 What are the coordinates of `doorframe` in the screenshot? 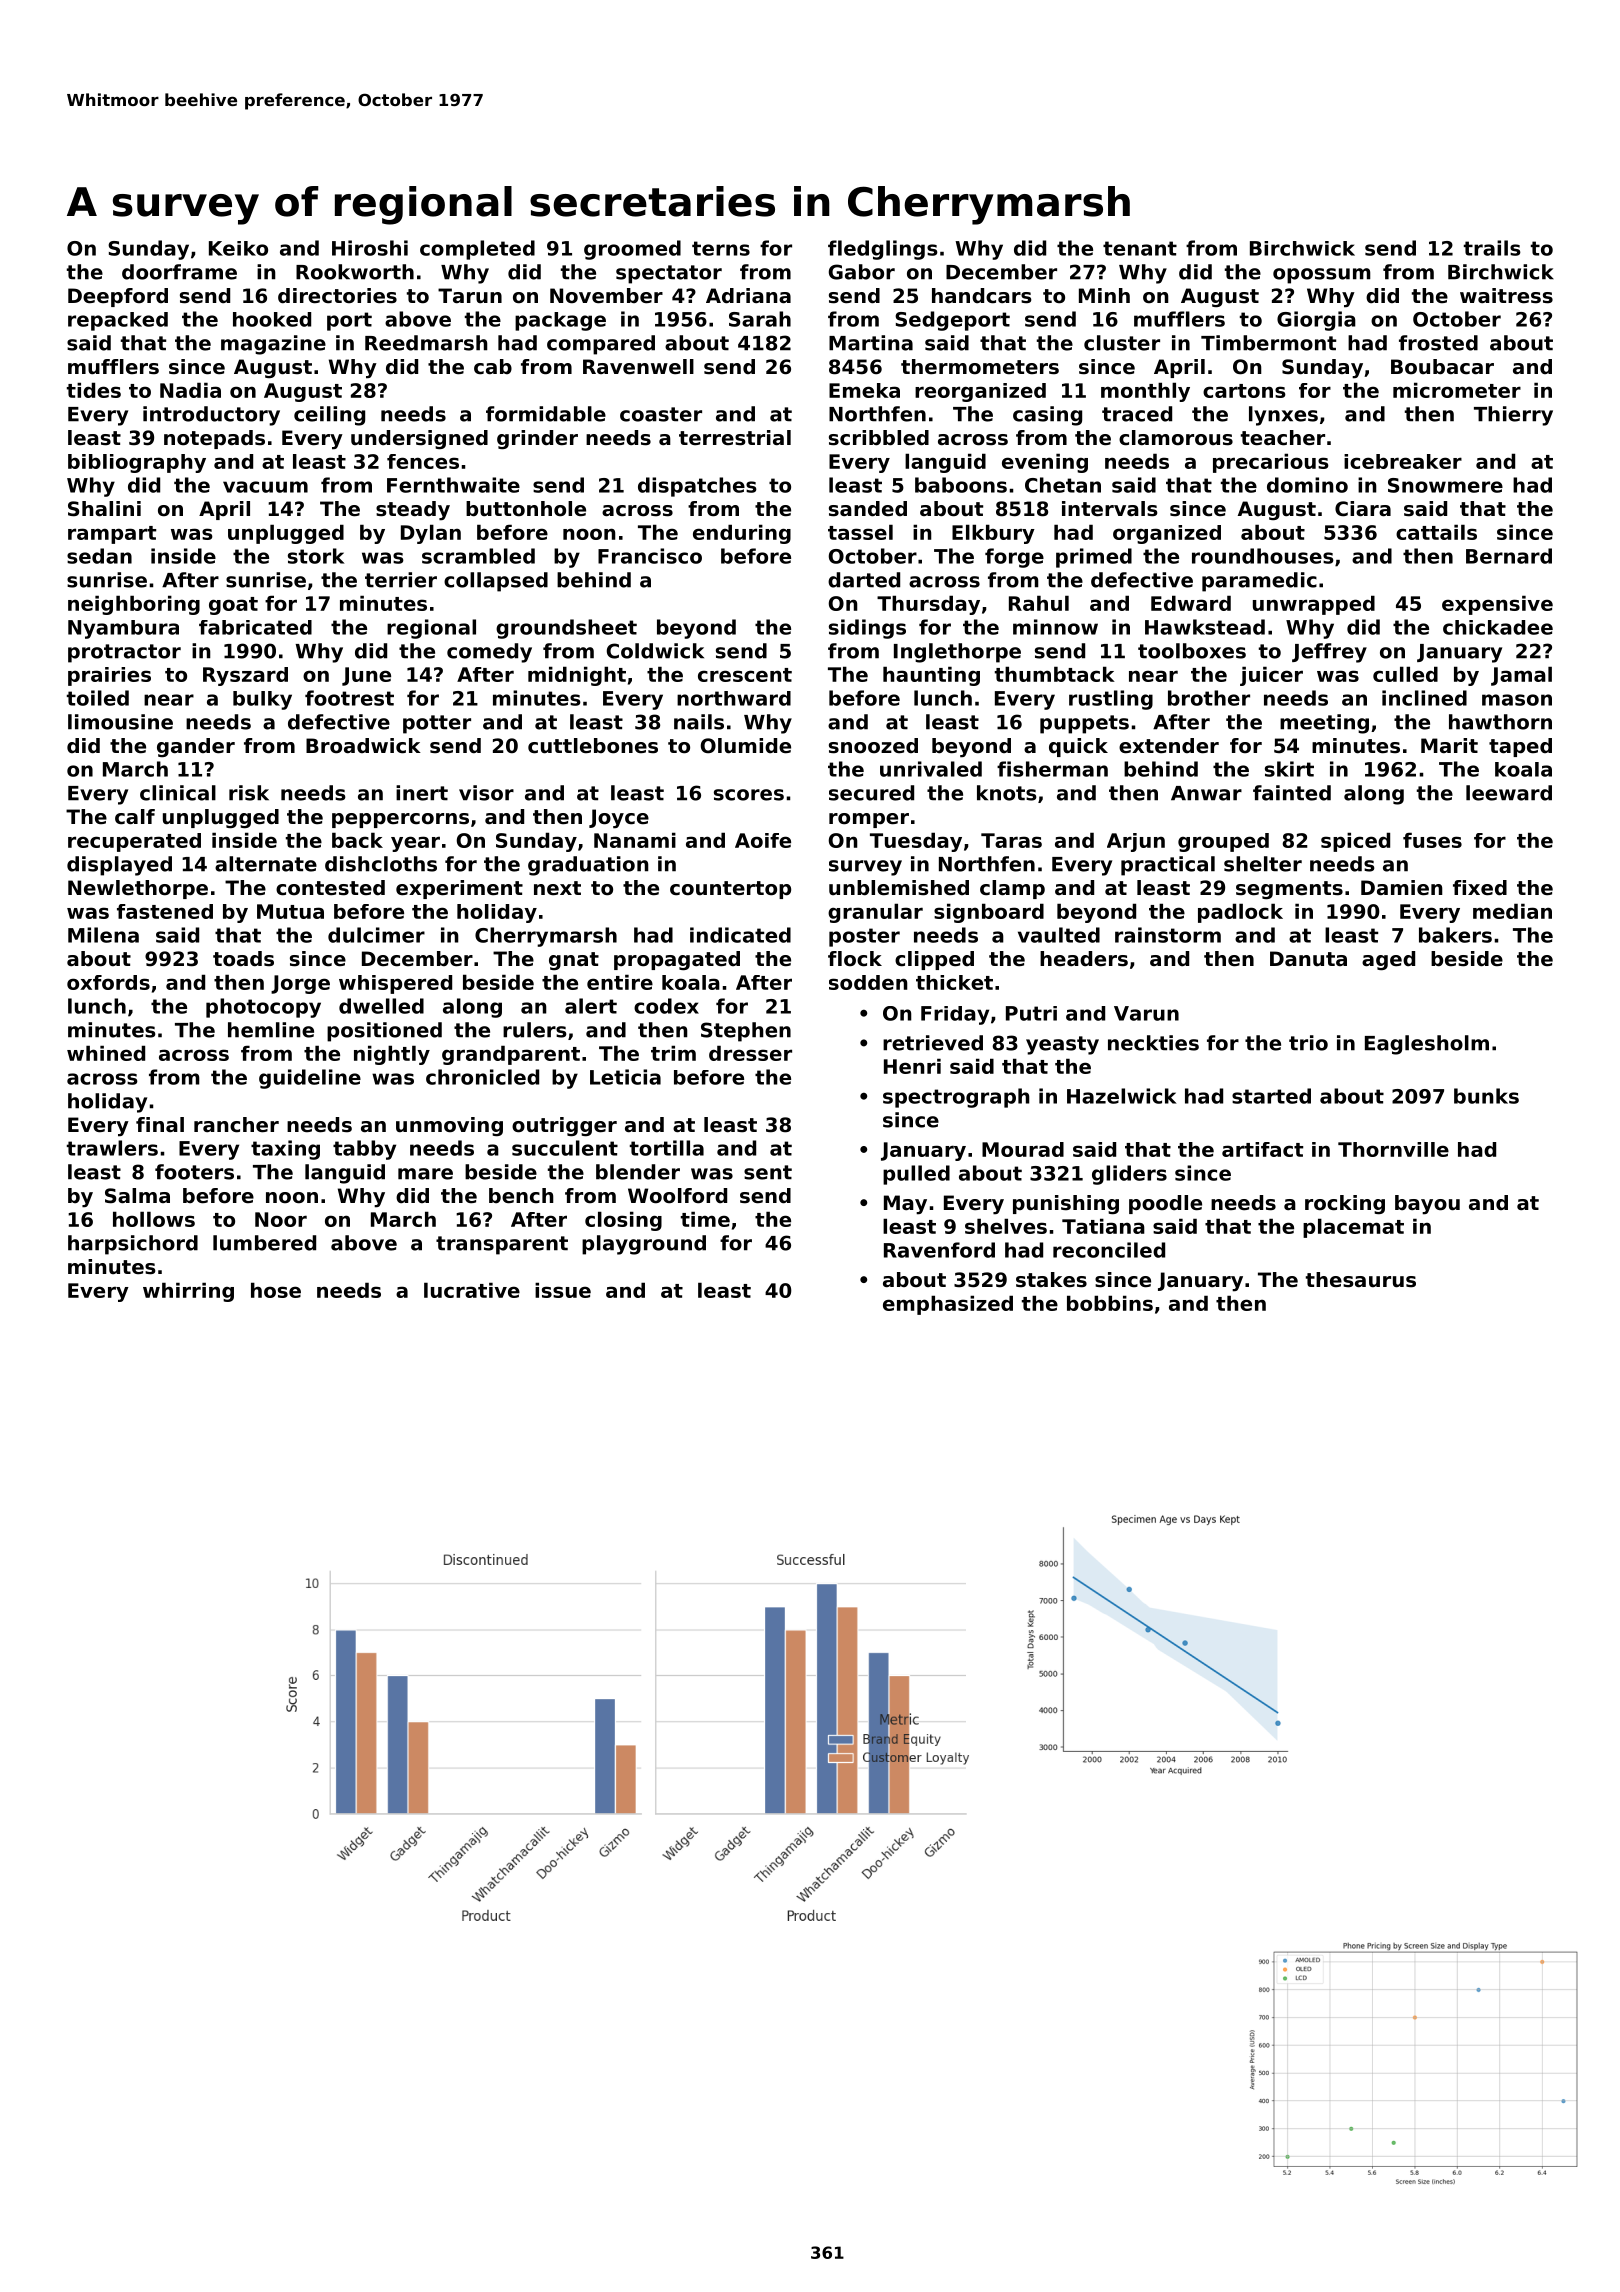 It's located at (179, 272).
